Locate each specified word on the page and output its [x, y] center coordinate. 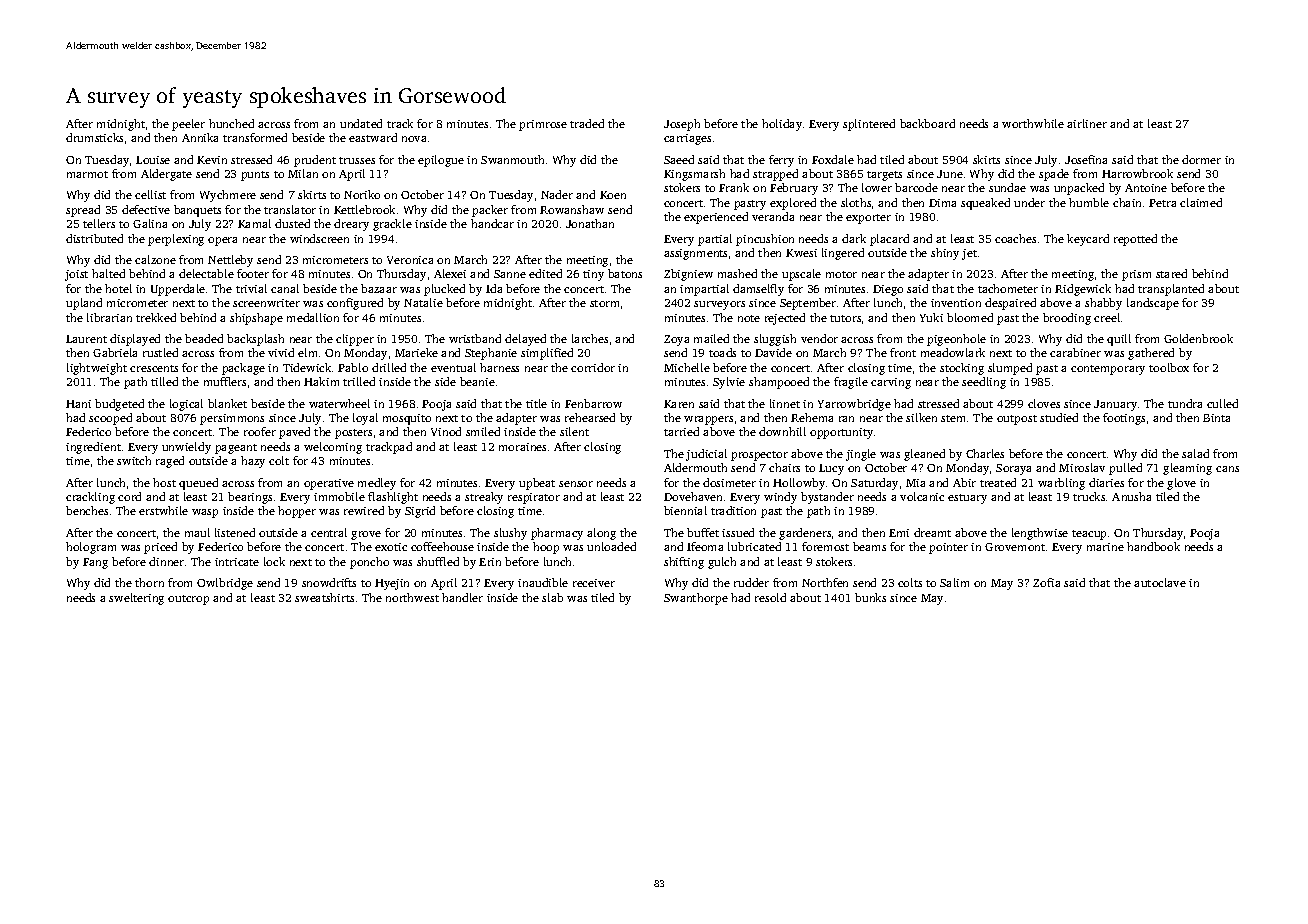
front [903, 352]
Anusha [1131, 496]
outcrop [188, 600]
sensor [576, 484]
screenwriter [266, 303]
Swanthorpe [696, 599]
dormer [1201, 159]
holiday [782, 125]
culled [1222, 403]
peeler [188, 125]
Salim [954, 582]
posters [353, 434]
